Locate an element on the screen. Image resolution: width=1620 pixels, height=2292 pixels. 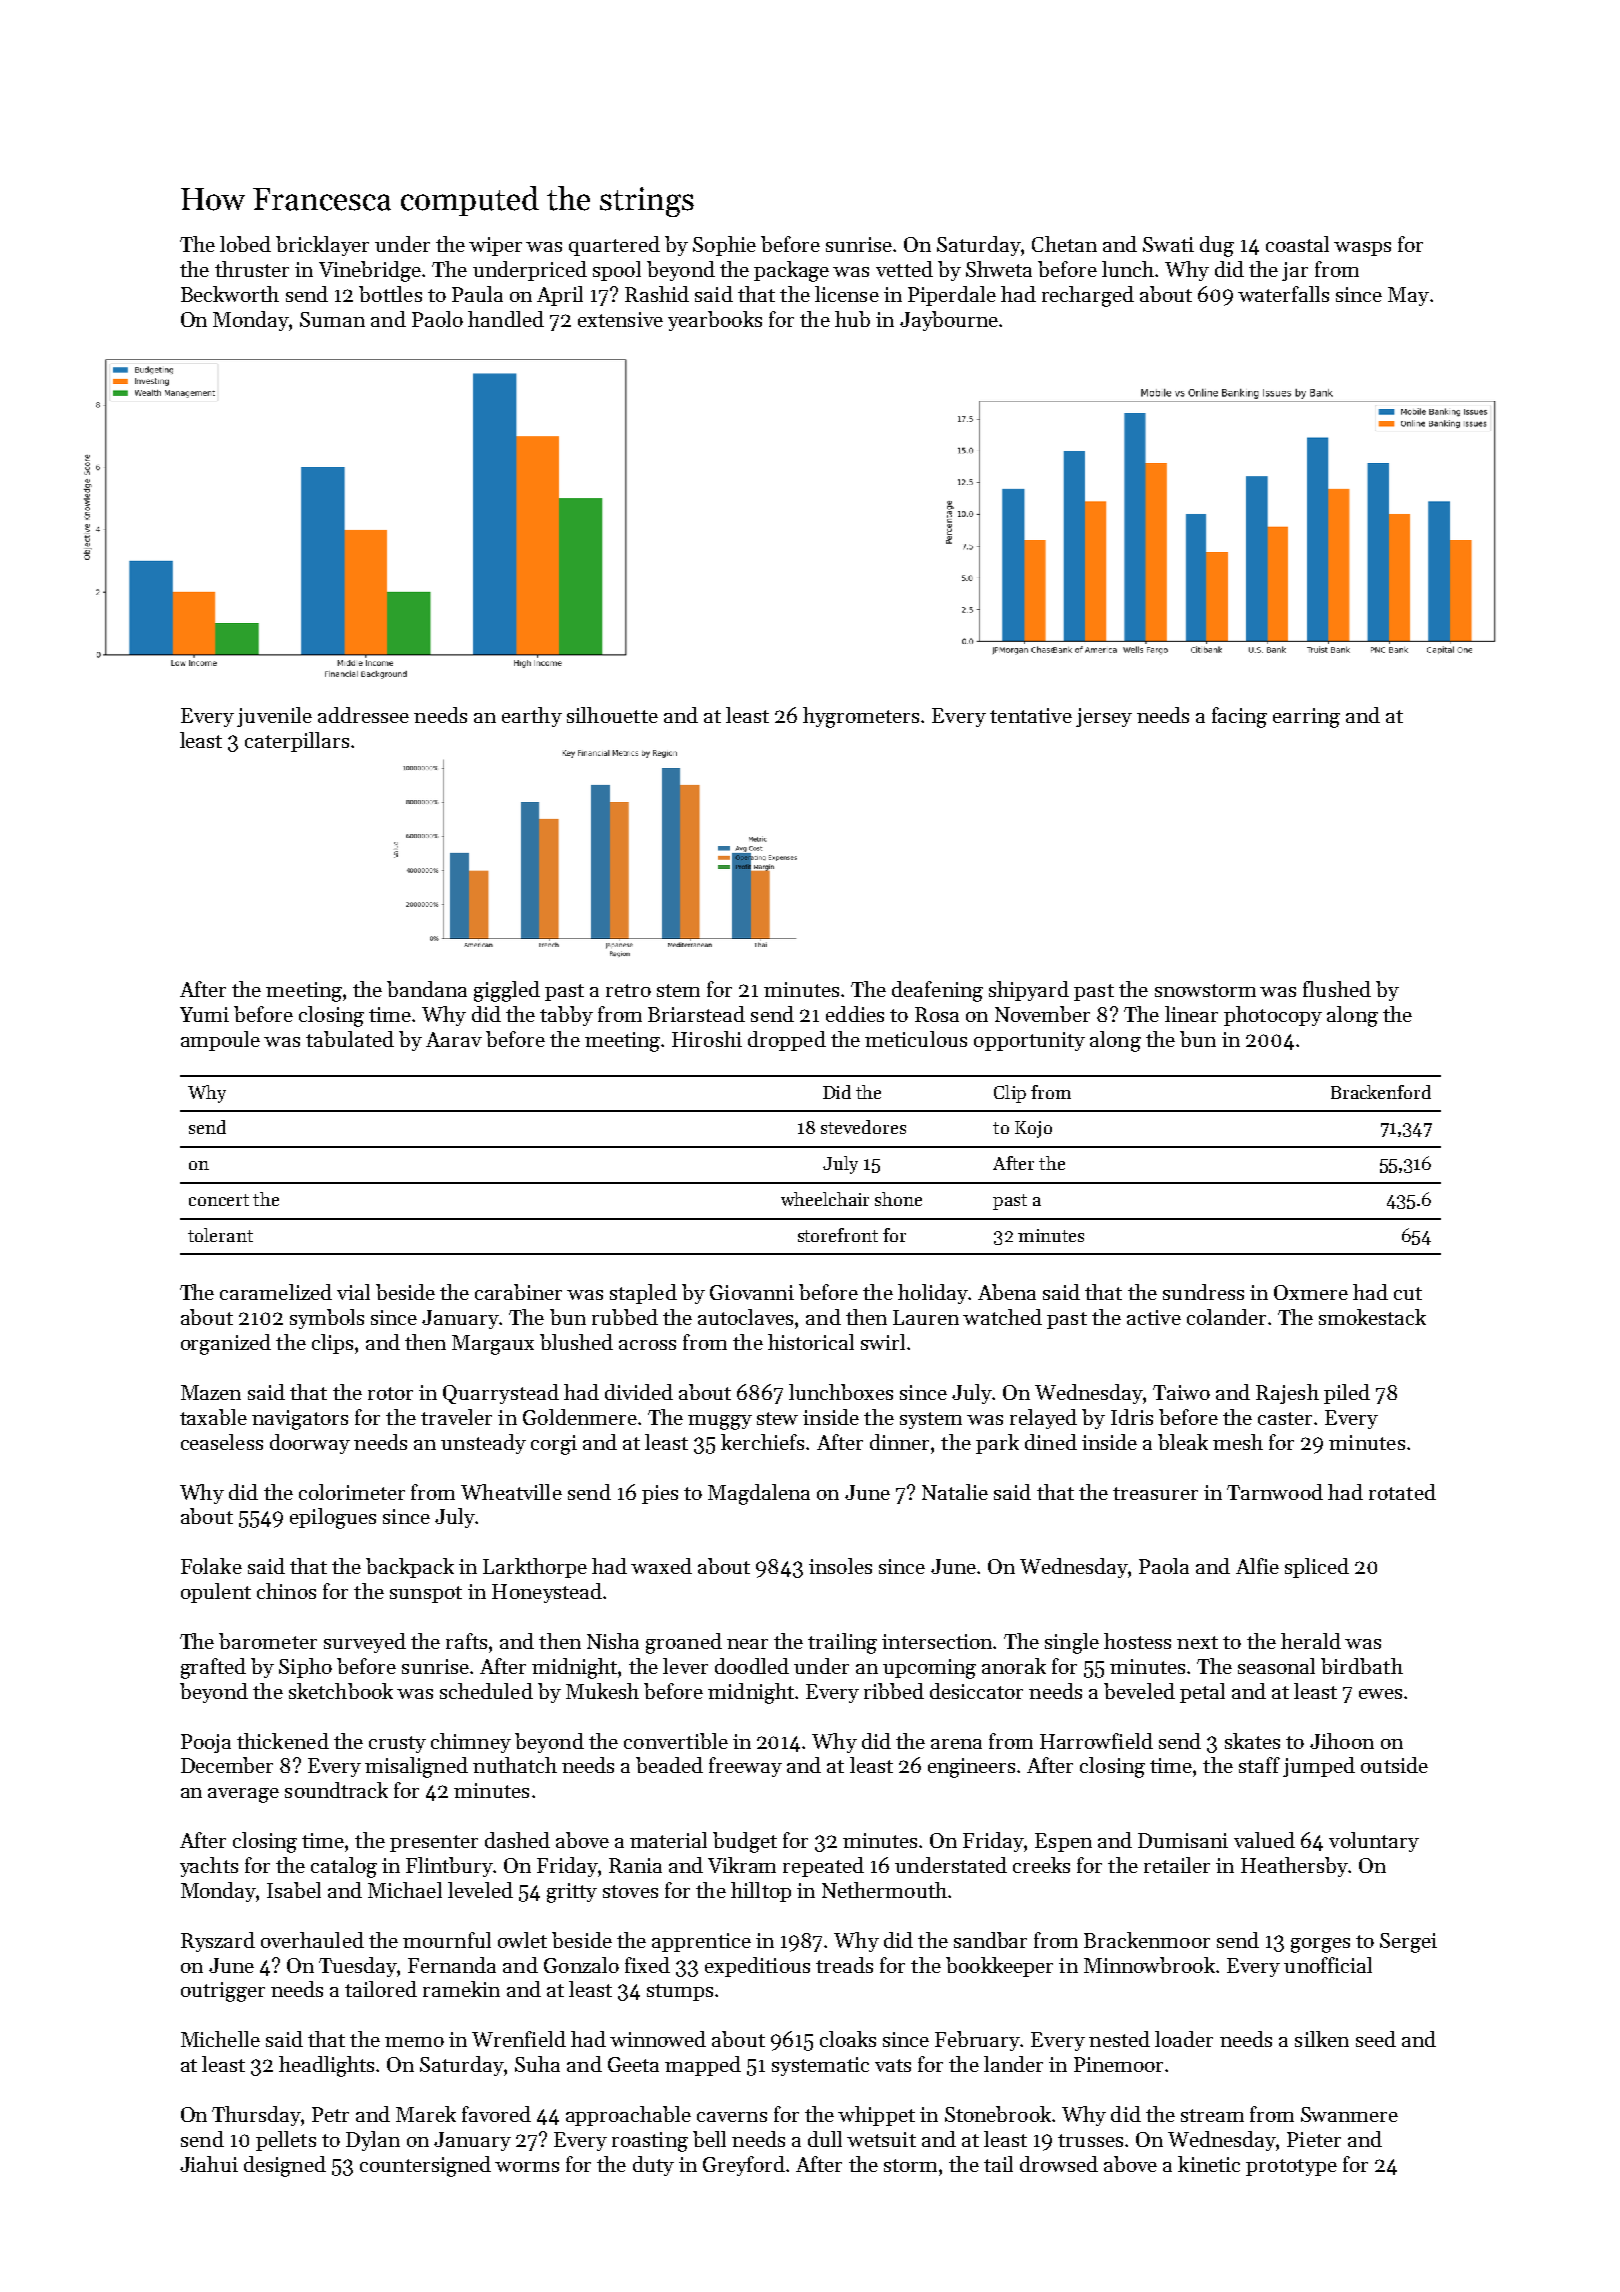
beveled is located at coordinates (1139, 1691).
